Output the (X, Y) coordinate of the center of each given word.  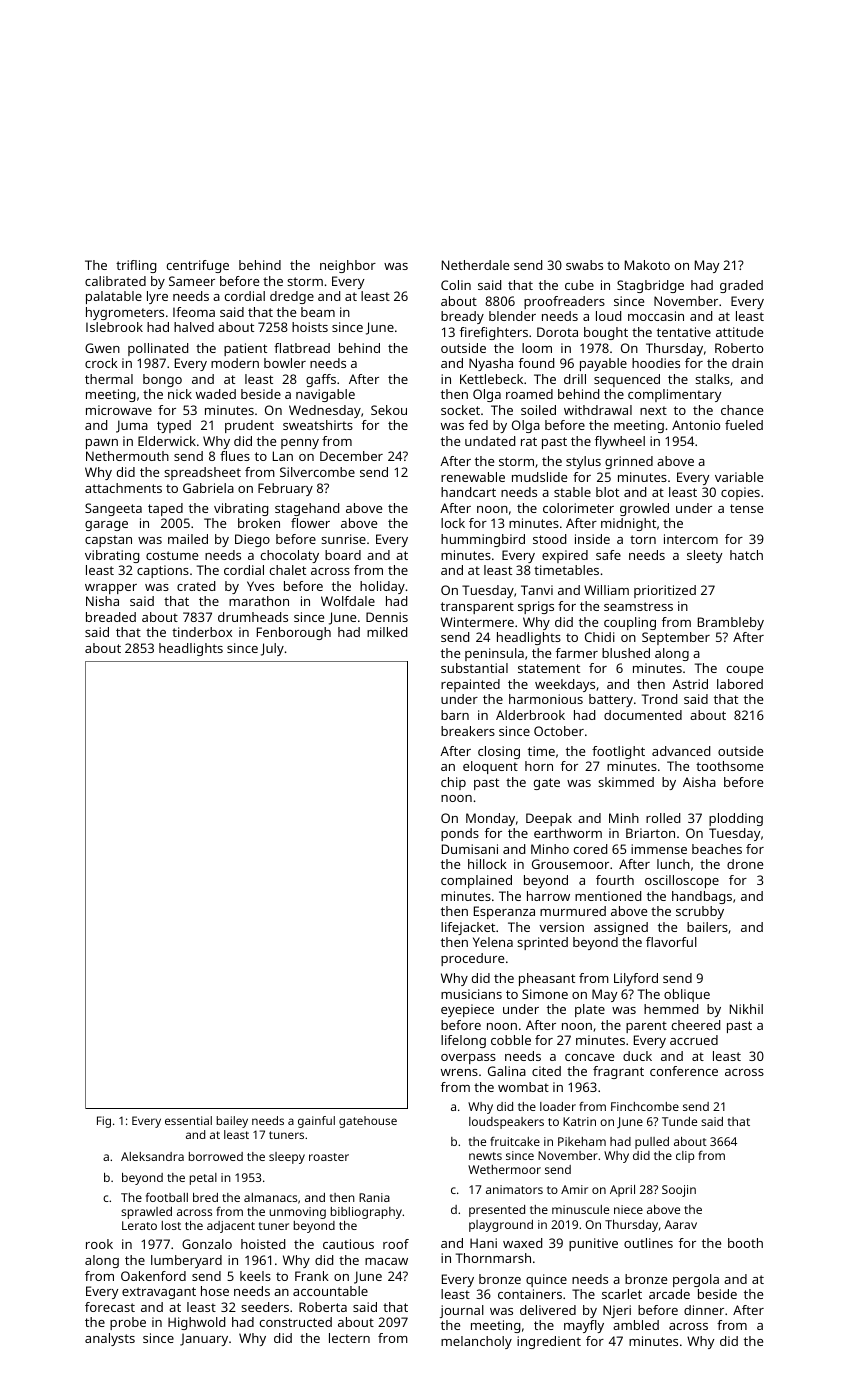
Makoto (647, 265)
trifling (136, 266)
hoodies (656, 363)
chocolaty (290, 556)
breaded (111, 617)
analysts (110, 1339)
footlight (618, 752)
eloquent (490, 767)
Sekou (389, 410)
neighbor (348, 266)
